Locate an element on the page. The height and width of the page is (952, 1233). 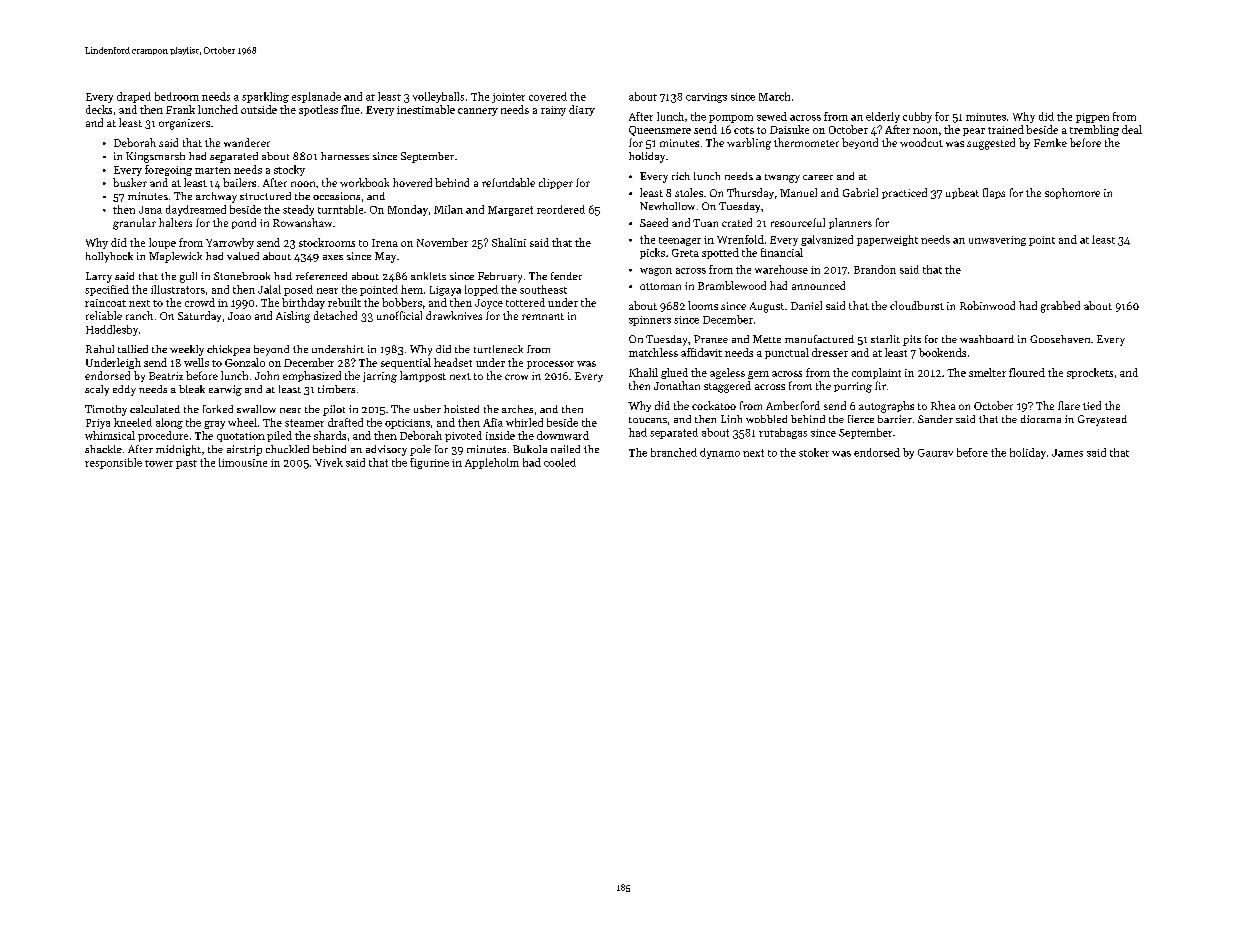
responsible is located at coordinates (113, 463).
